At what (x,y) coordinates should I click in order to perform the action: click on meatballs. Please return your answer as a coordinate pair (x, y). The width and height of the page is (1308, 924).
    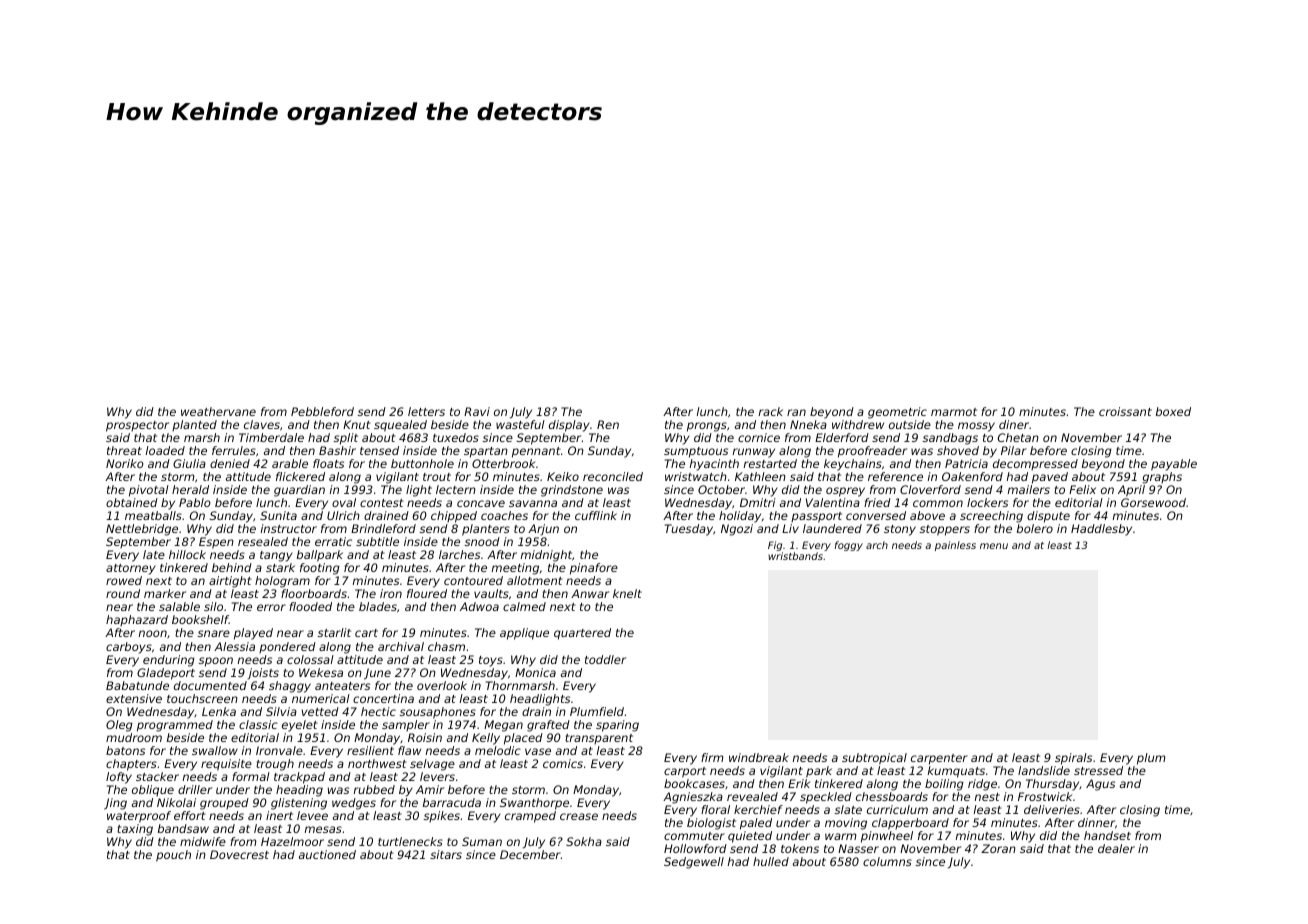
    Looking at the image, I should click on (153, 515).
